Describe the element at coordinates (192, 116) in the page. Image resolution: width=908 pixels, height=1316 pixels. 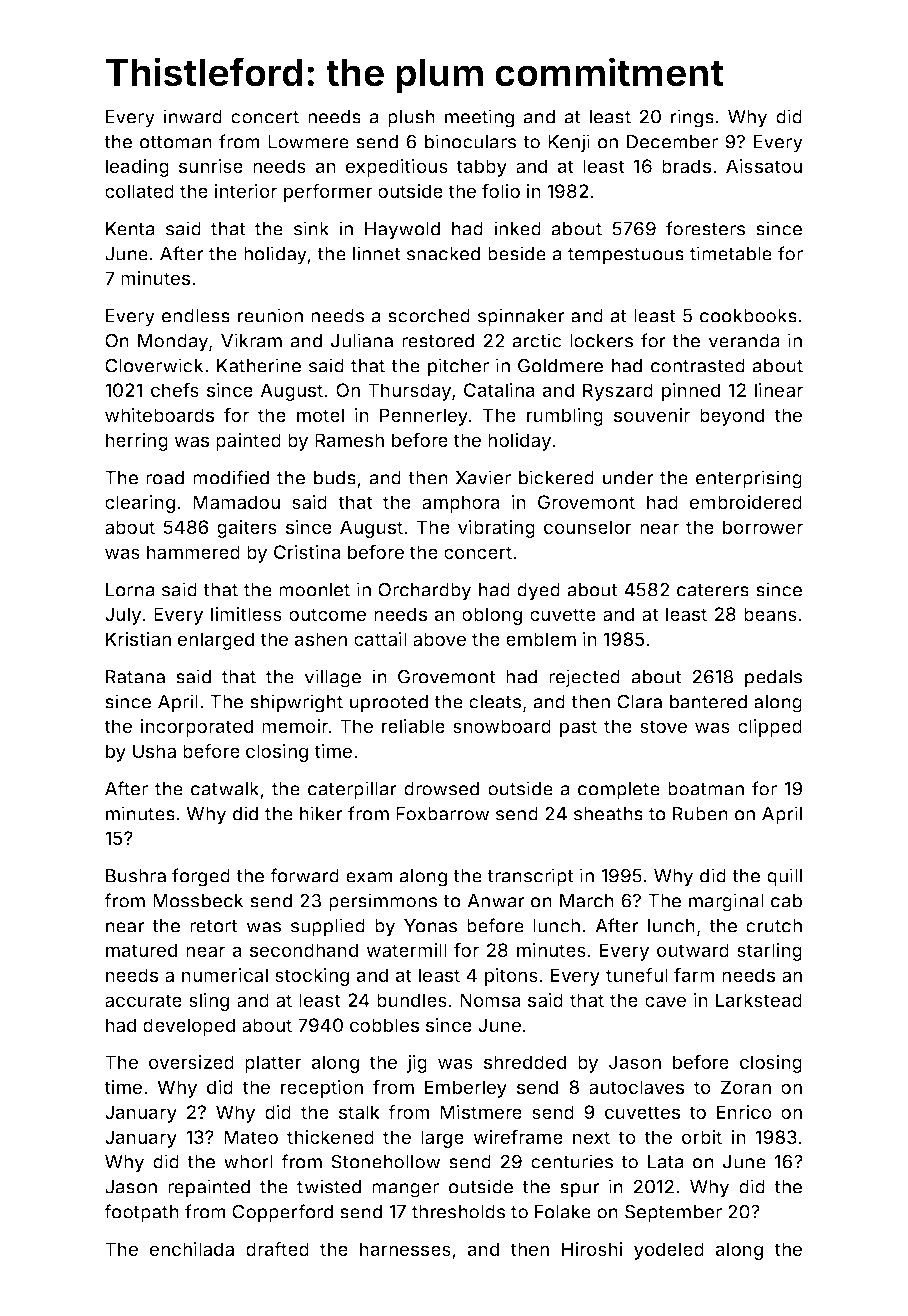
I see `inward` at that location.
